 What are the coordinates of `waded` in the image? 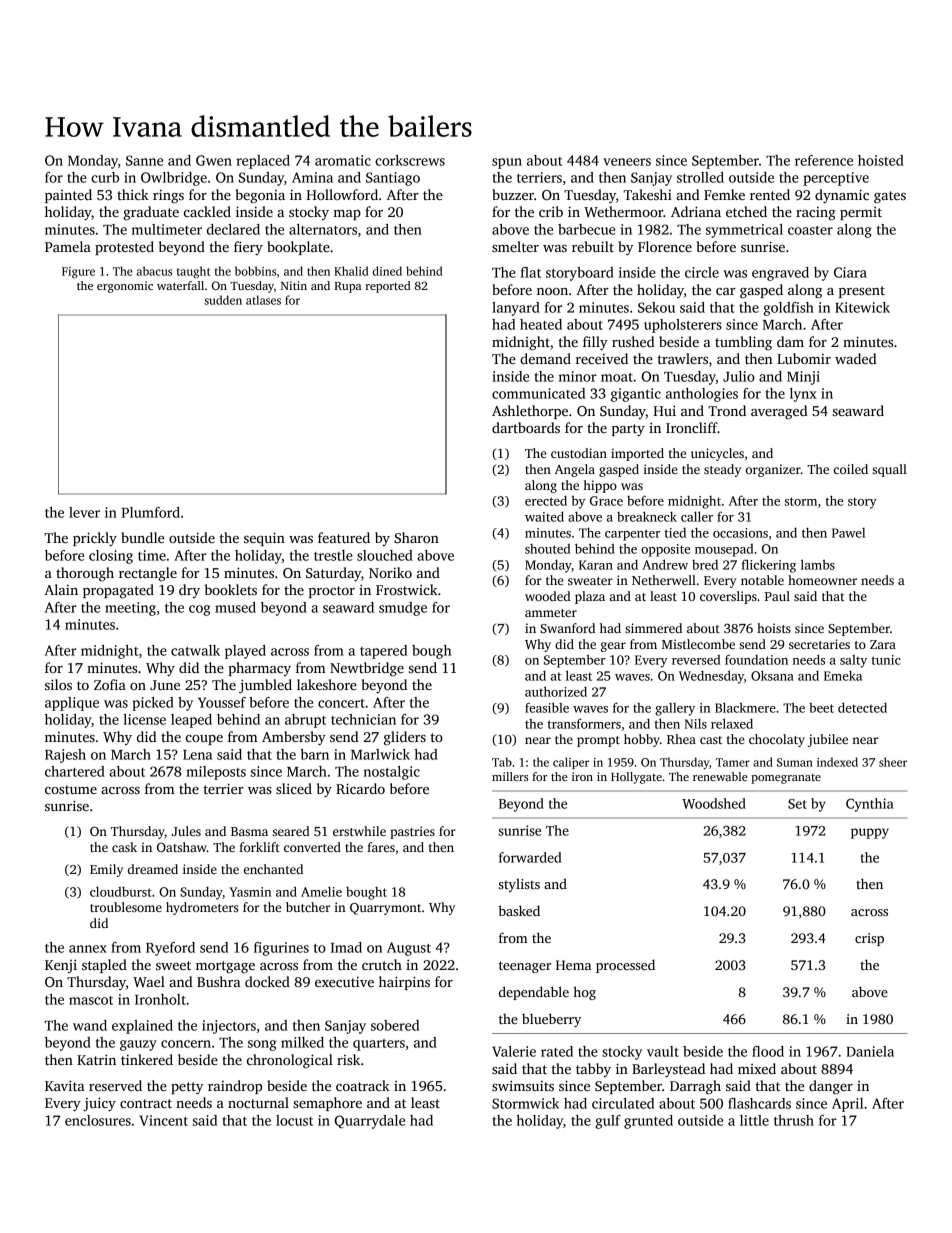 It's located at (856, 358).
